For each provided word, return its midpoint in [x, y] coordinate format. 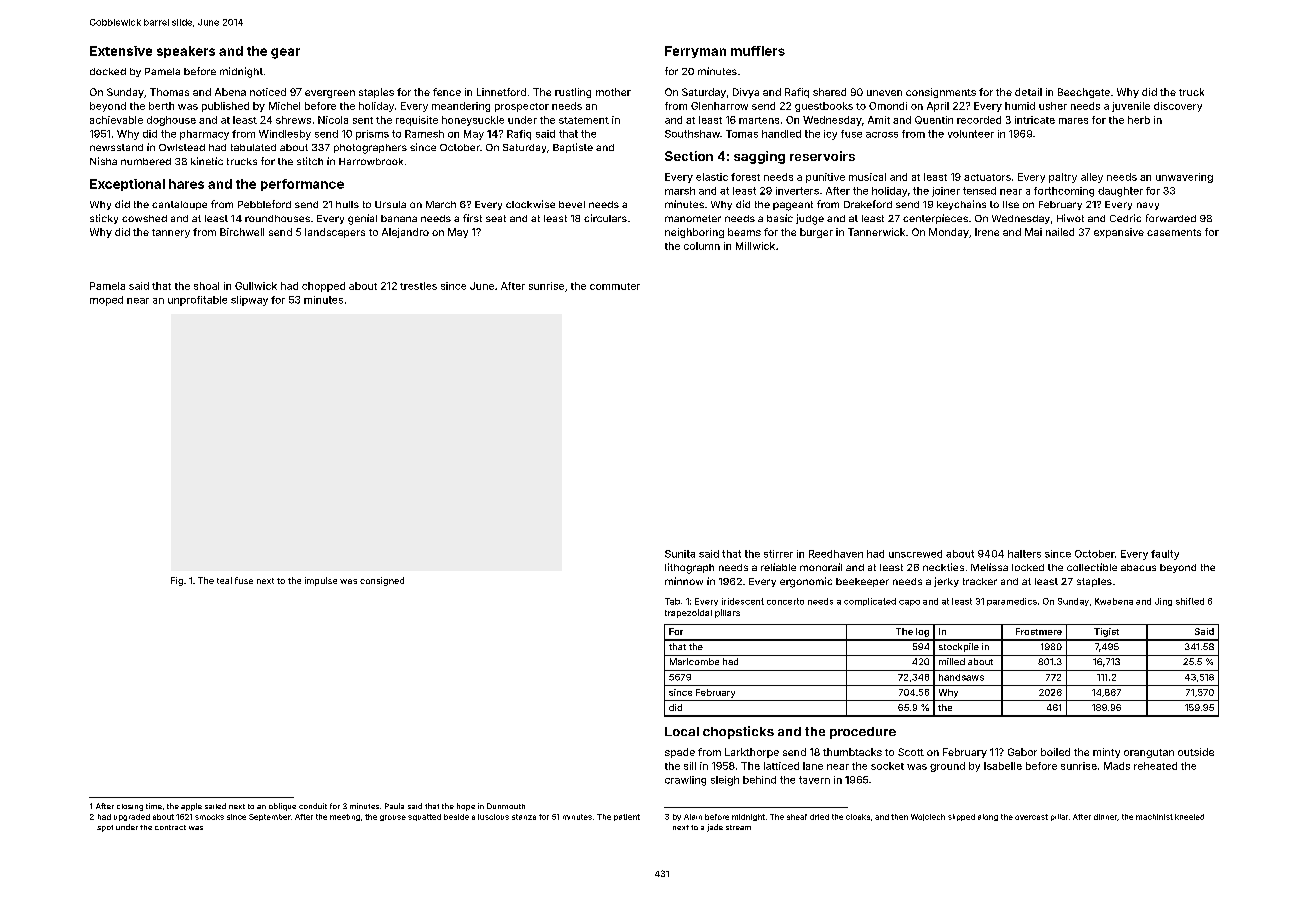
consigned [382, 581]
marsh [680, 191]
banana [399, 218]
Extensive [121, 51]
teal [224, 580]
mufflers [758, 51]
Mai [1033, 232]
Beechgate [1084, 93]
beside [456, 817]
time [154, 806]
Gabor [1022, 752]
